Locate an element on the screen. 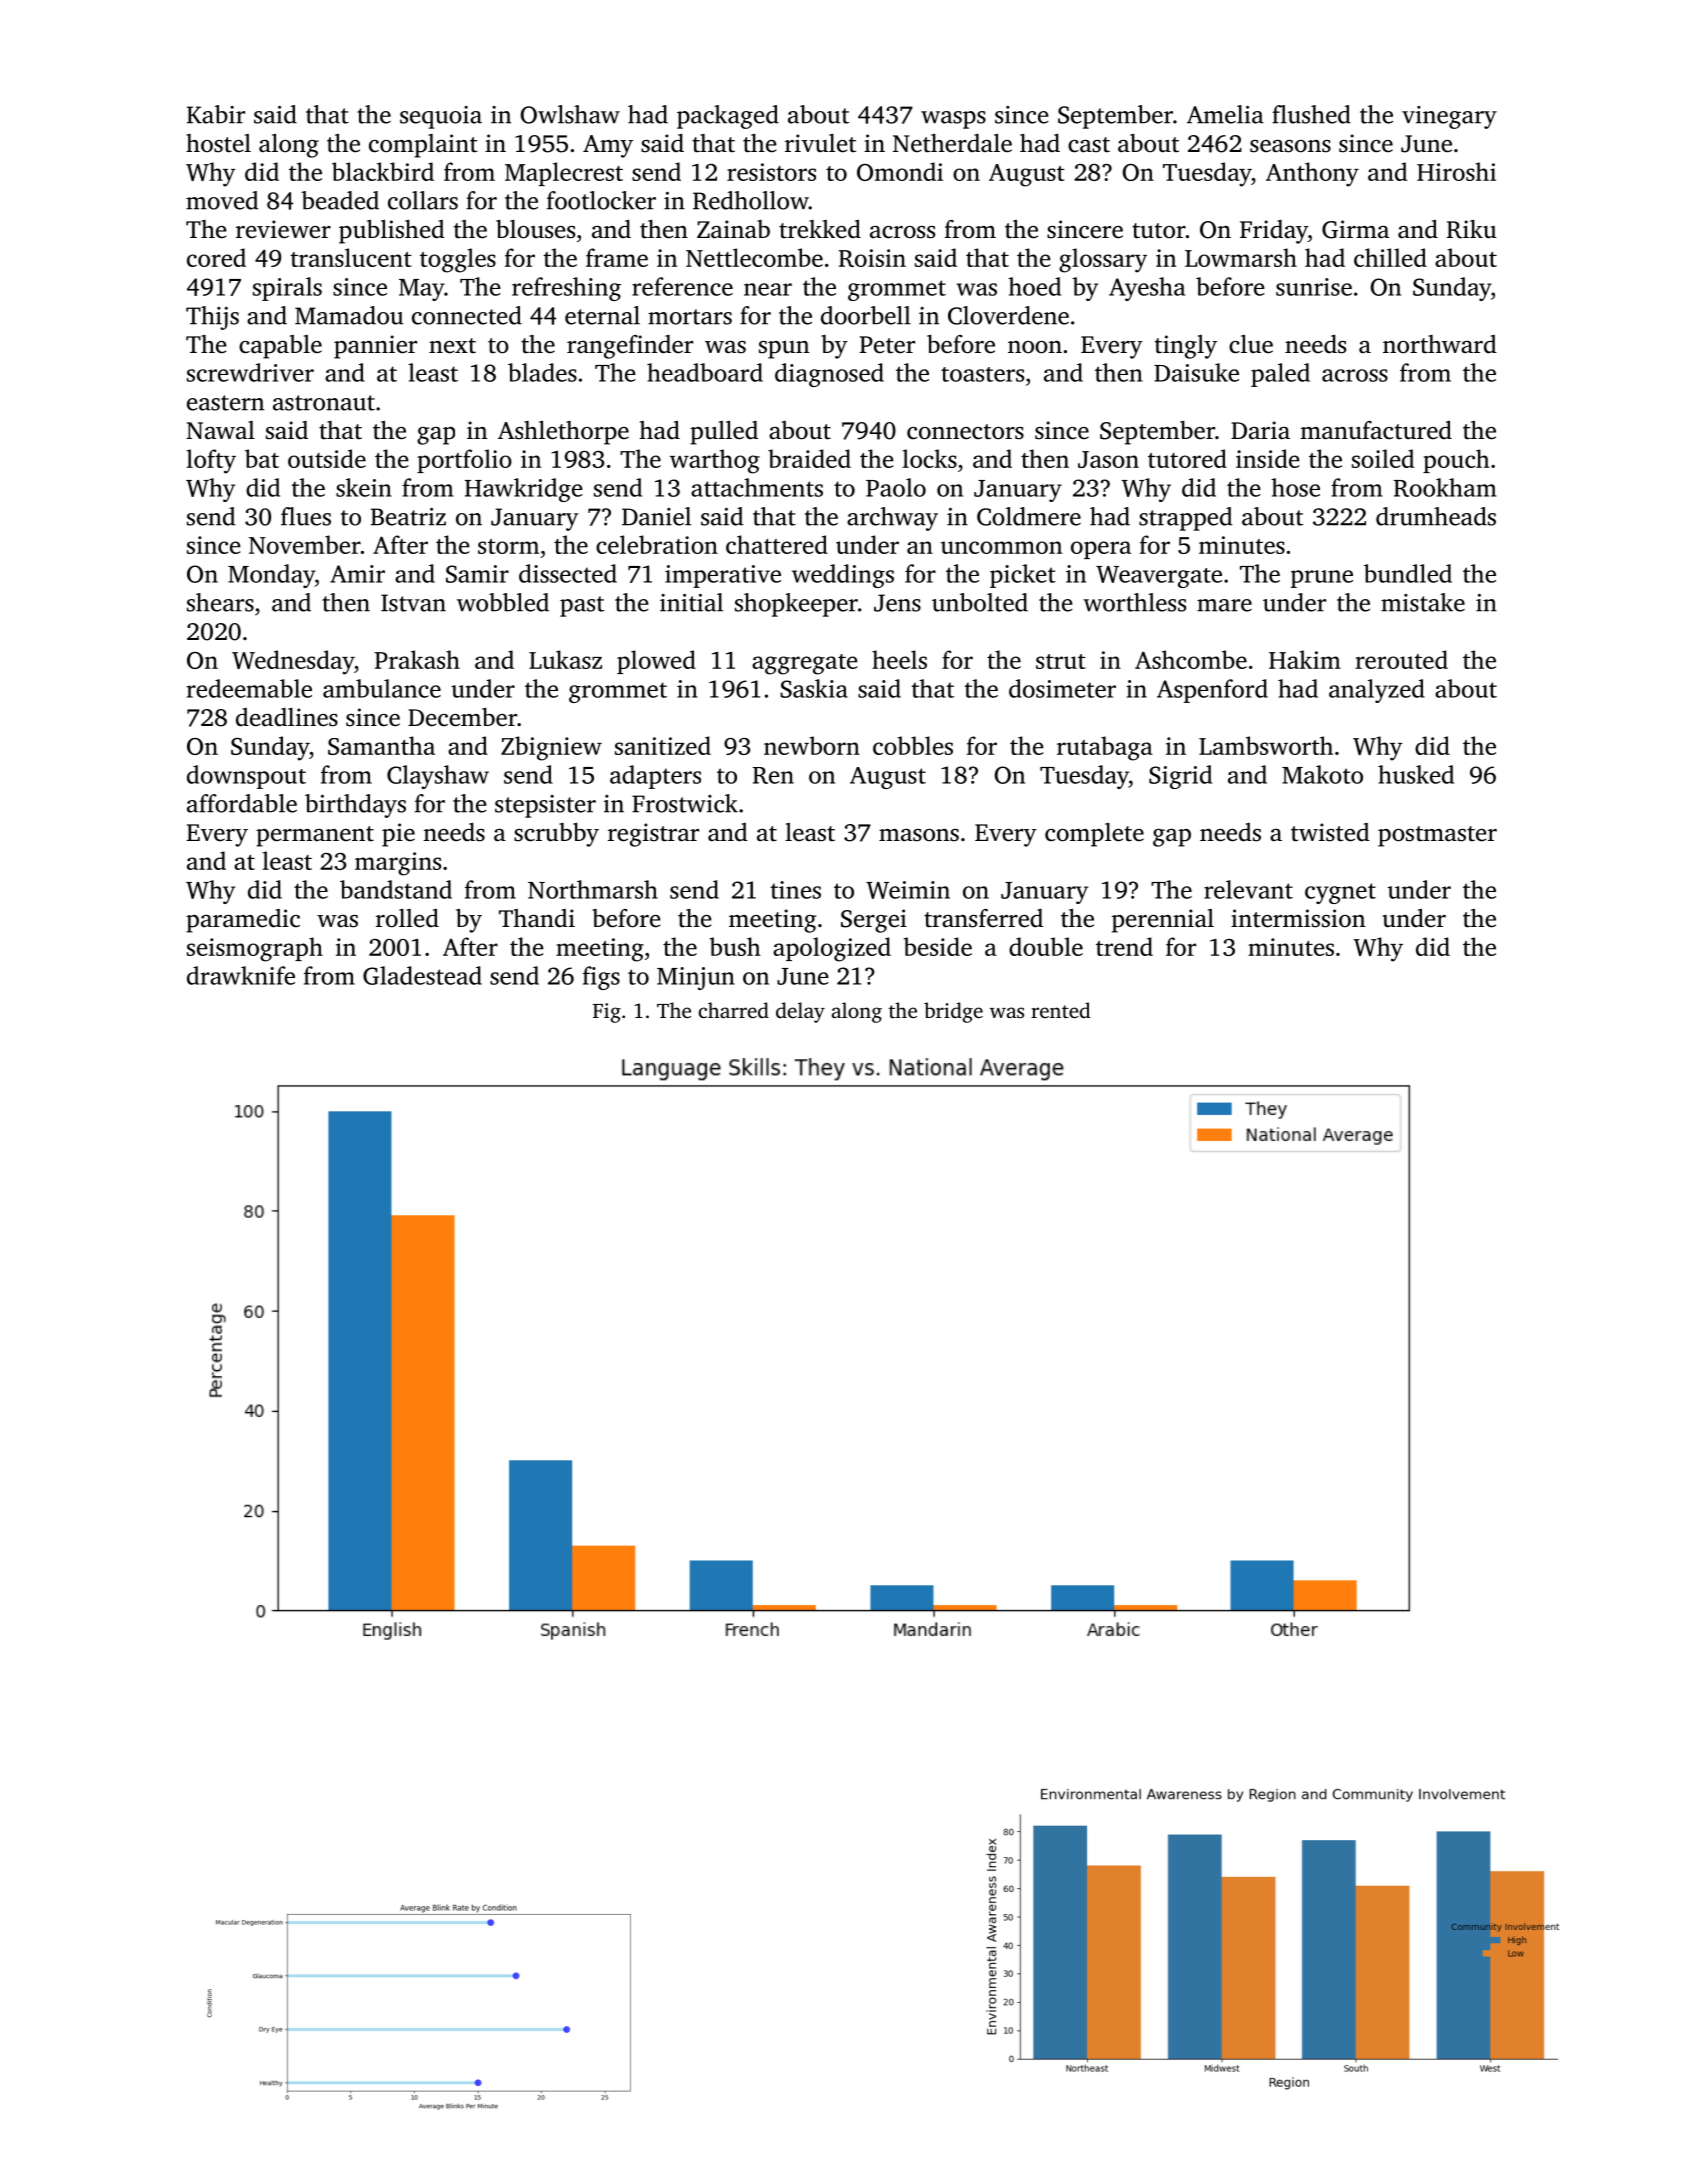 This screenshot has width=1683, height=2178. celebration is located at coordinates (657, 544).
